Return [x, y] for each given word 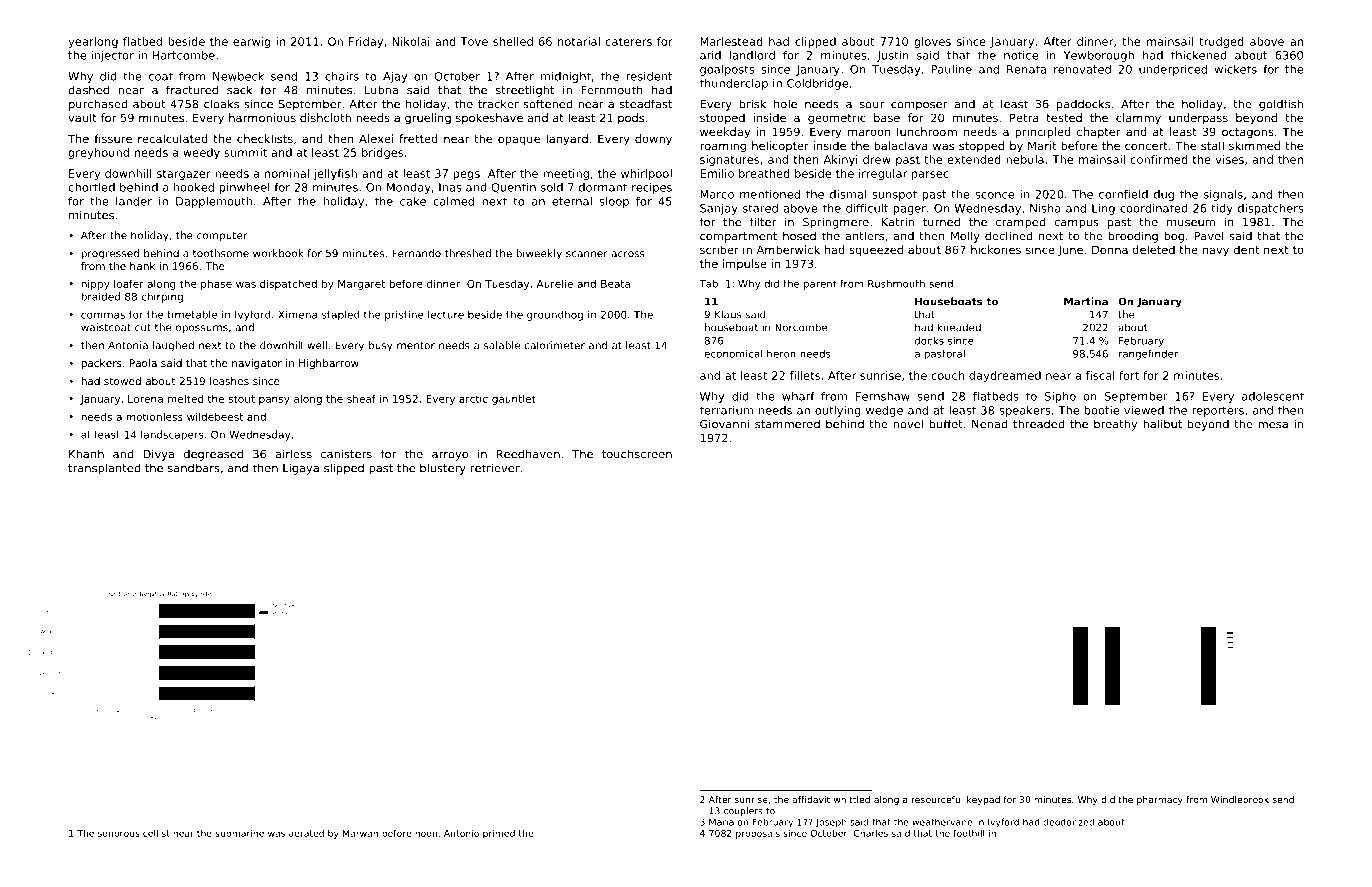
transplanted [104, 469]
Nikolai [411, 41]
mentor [416, 346]
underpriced [1173, 70]
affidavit [811, 799]
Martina [1086, 301]
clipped [815, 42]
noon [426, 834]
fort [1129, 375]
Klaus [728, 314]
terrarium [726, 410]
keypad [983, 800]
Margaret [361, 285]
